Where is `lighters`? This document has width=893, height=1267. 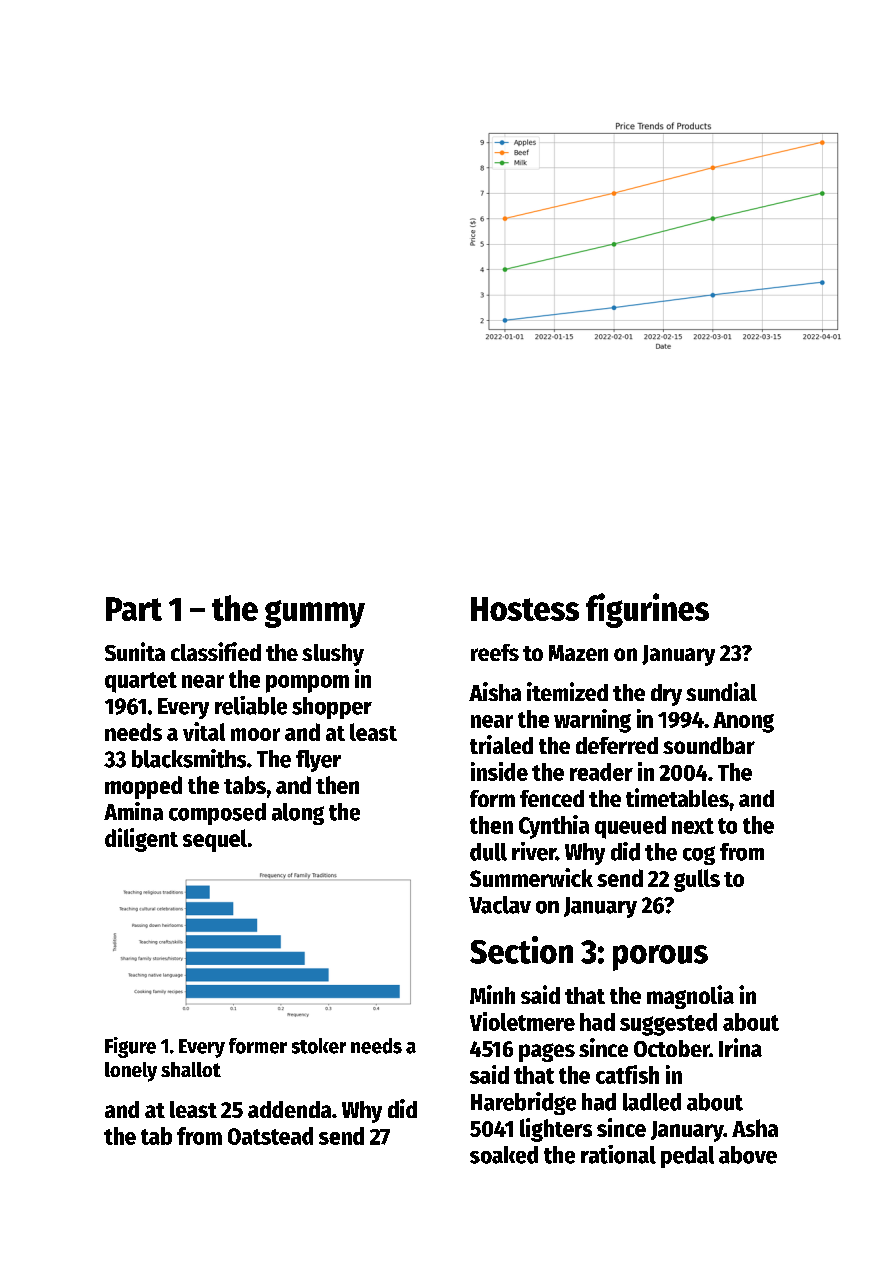
lighters is located at coordinates (556, 1130).
